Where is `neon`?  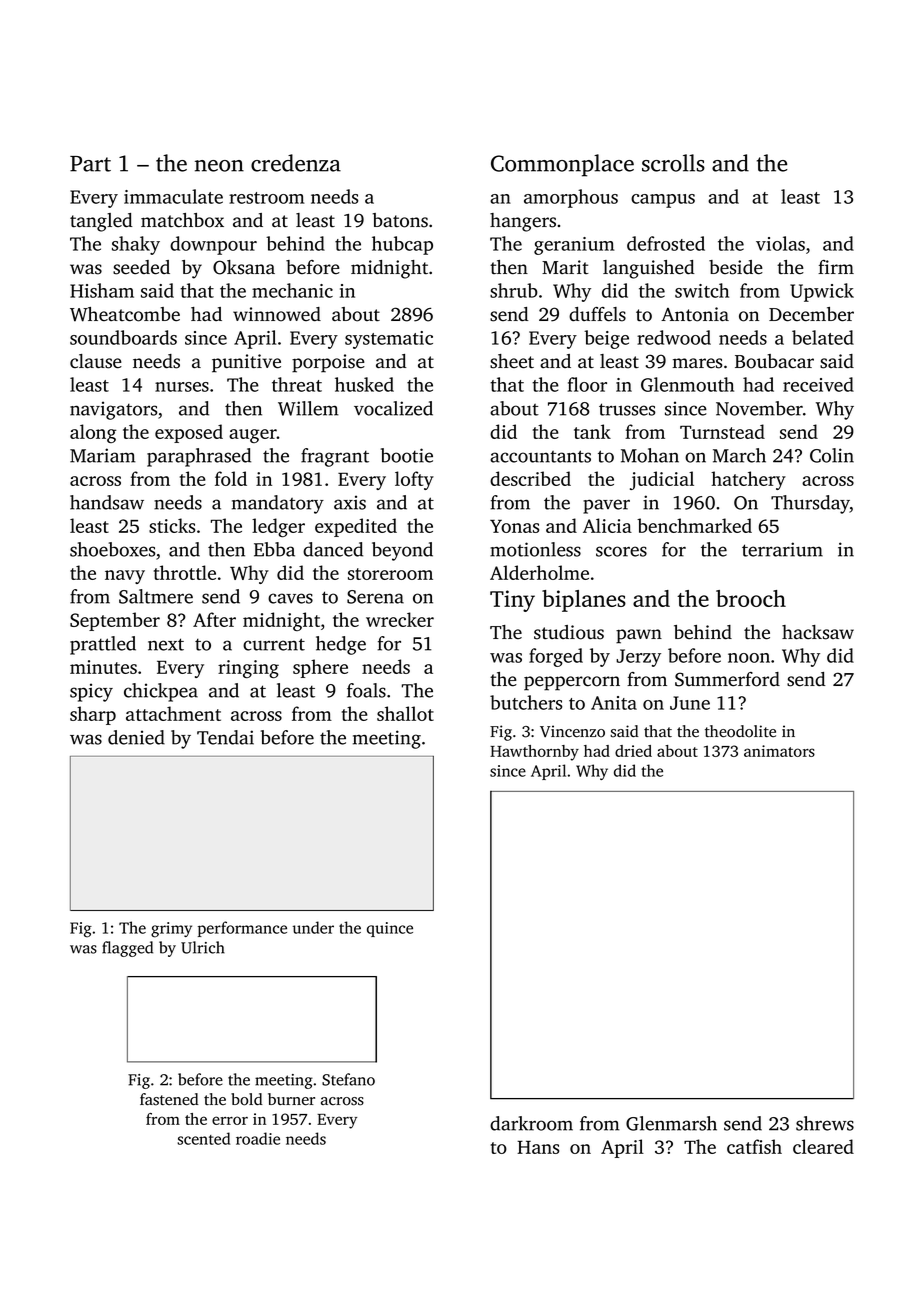
neon is located at coordinates (219, 166).
